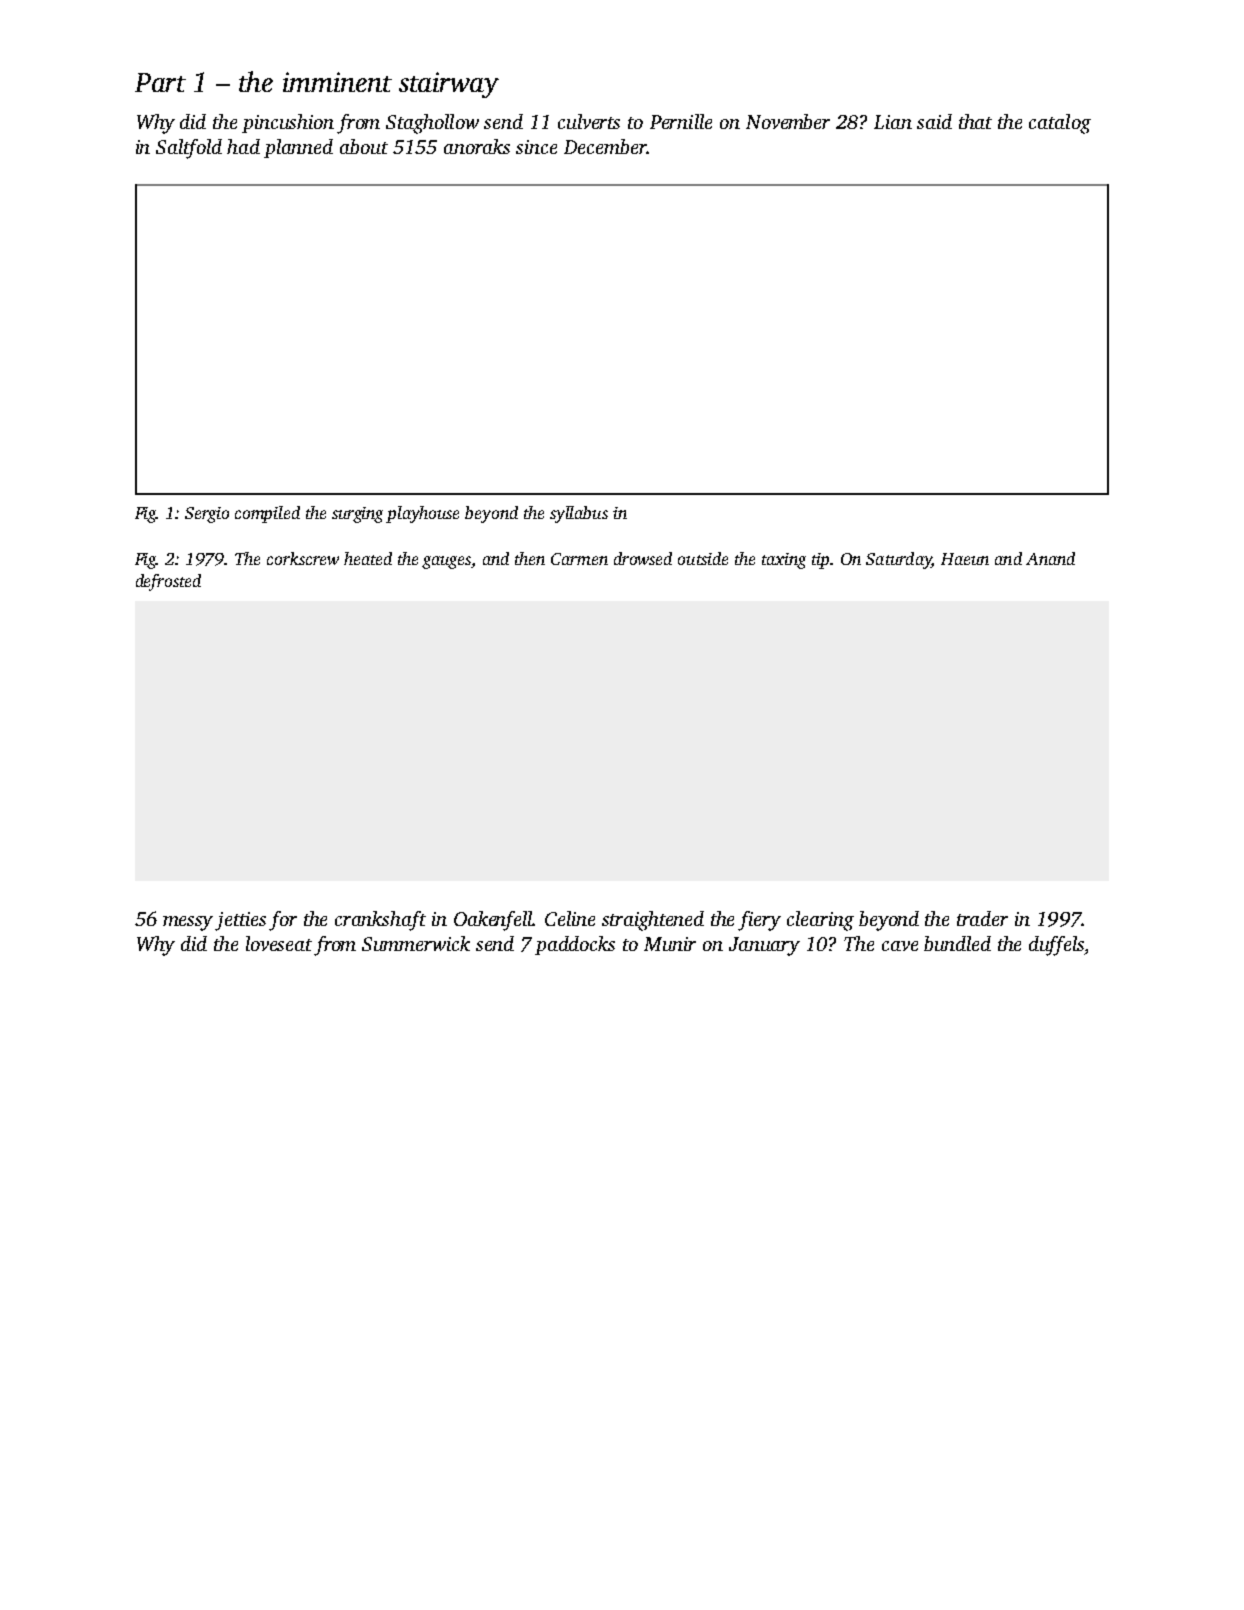 This document has width=1244, height=1610. I want to click on drowsed, so click(643, 558).
